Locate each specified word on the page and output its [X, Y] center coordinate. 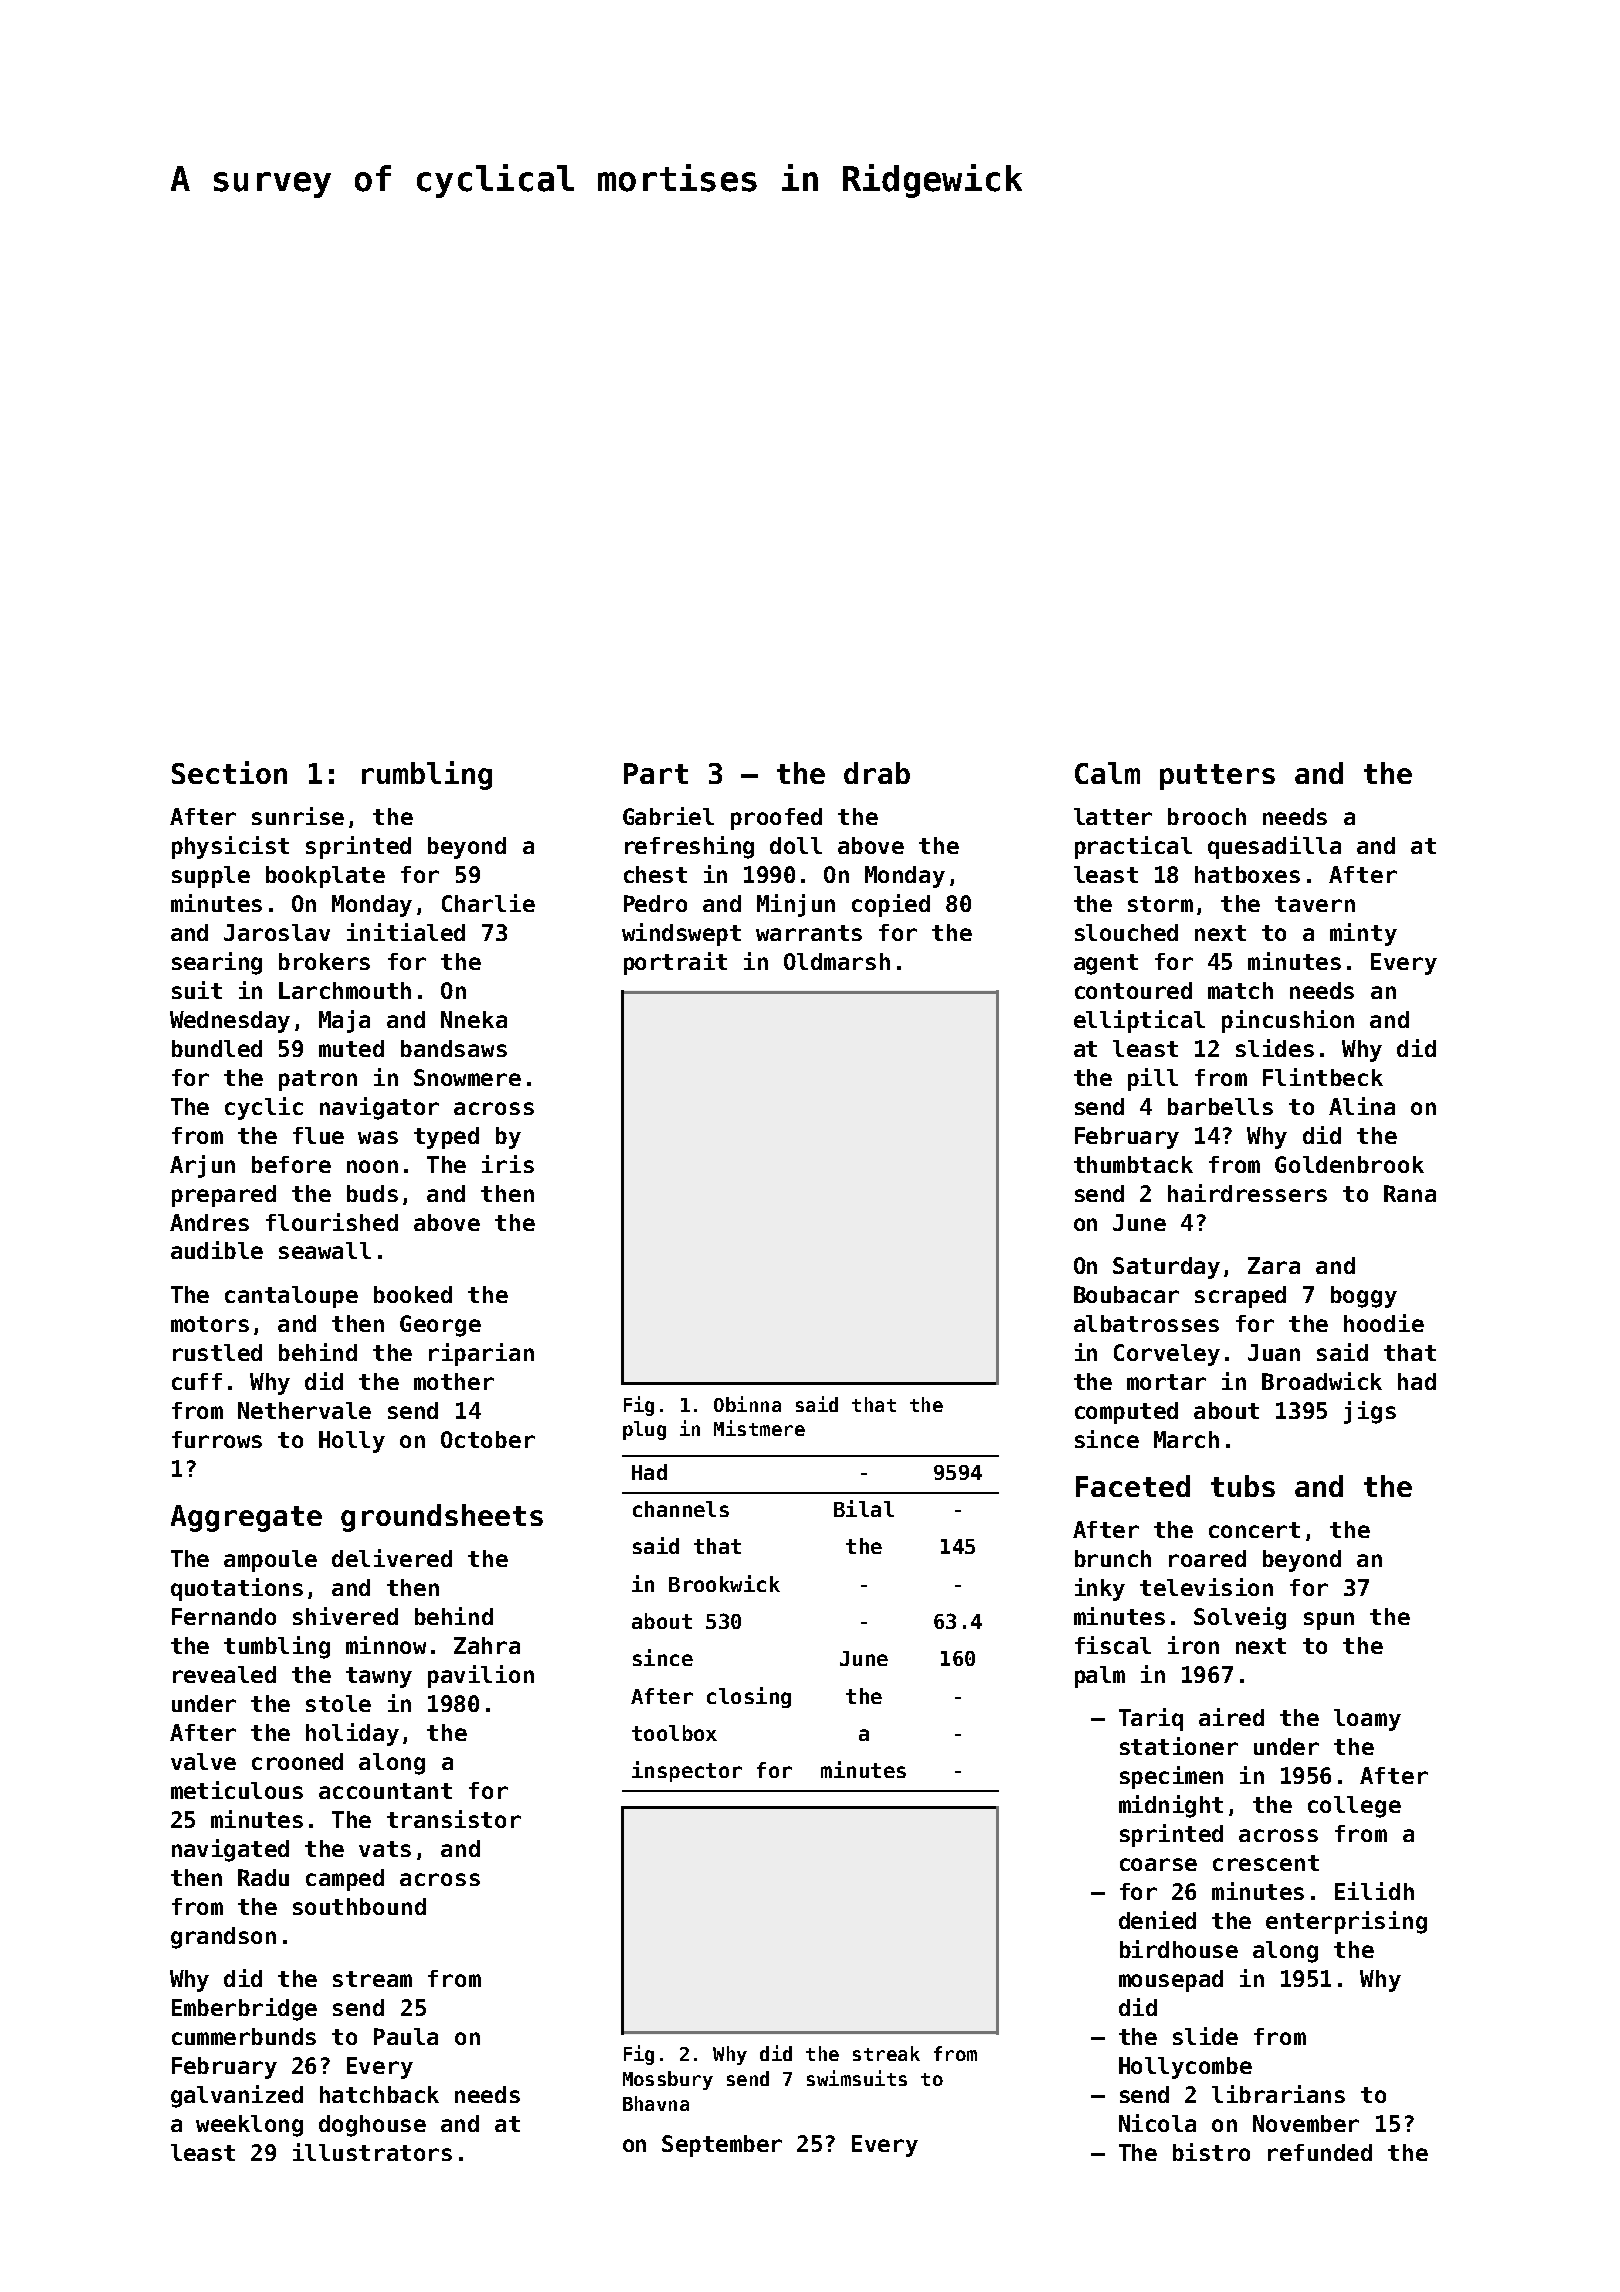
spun [1329, 1621]
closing [749, 1697]
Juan [1274, 1352]
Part [656, 773]
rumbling [427, 775]
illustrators [372, 2152]
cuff [197, 1381]
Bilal [864, 1508]
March [1186, 1439]
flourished [332, 1222]
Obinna [747, 1404]
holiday [352, 1734]
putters [1217, 777]
